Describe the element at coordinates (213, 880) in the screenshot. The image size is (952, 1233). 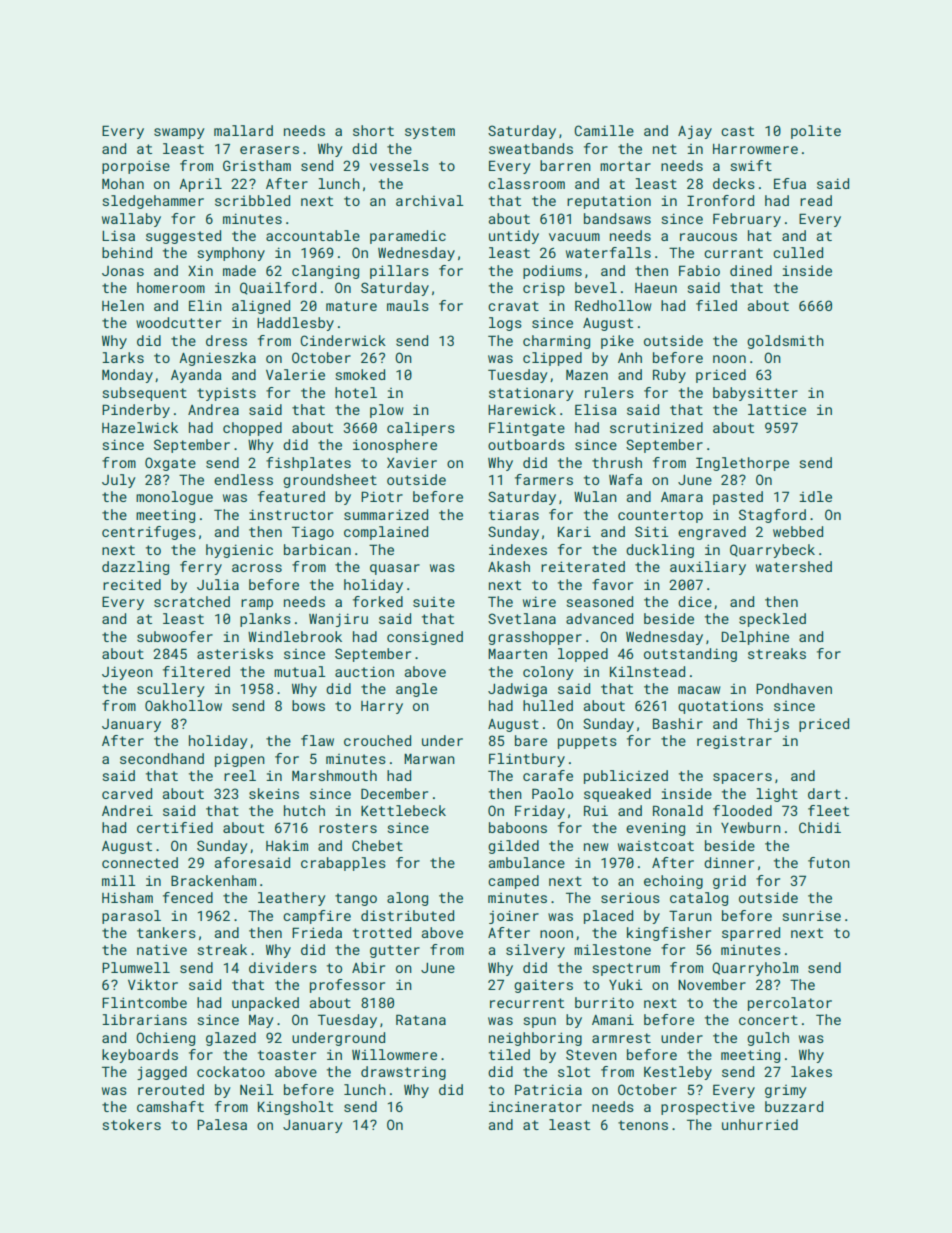
I see `Brackenham` at that location.
